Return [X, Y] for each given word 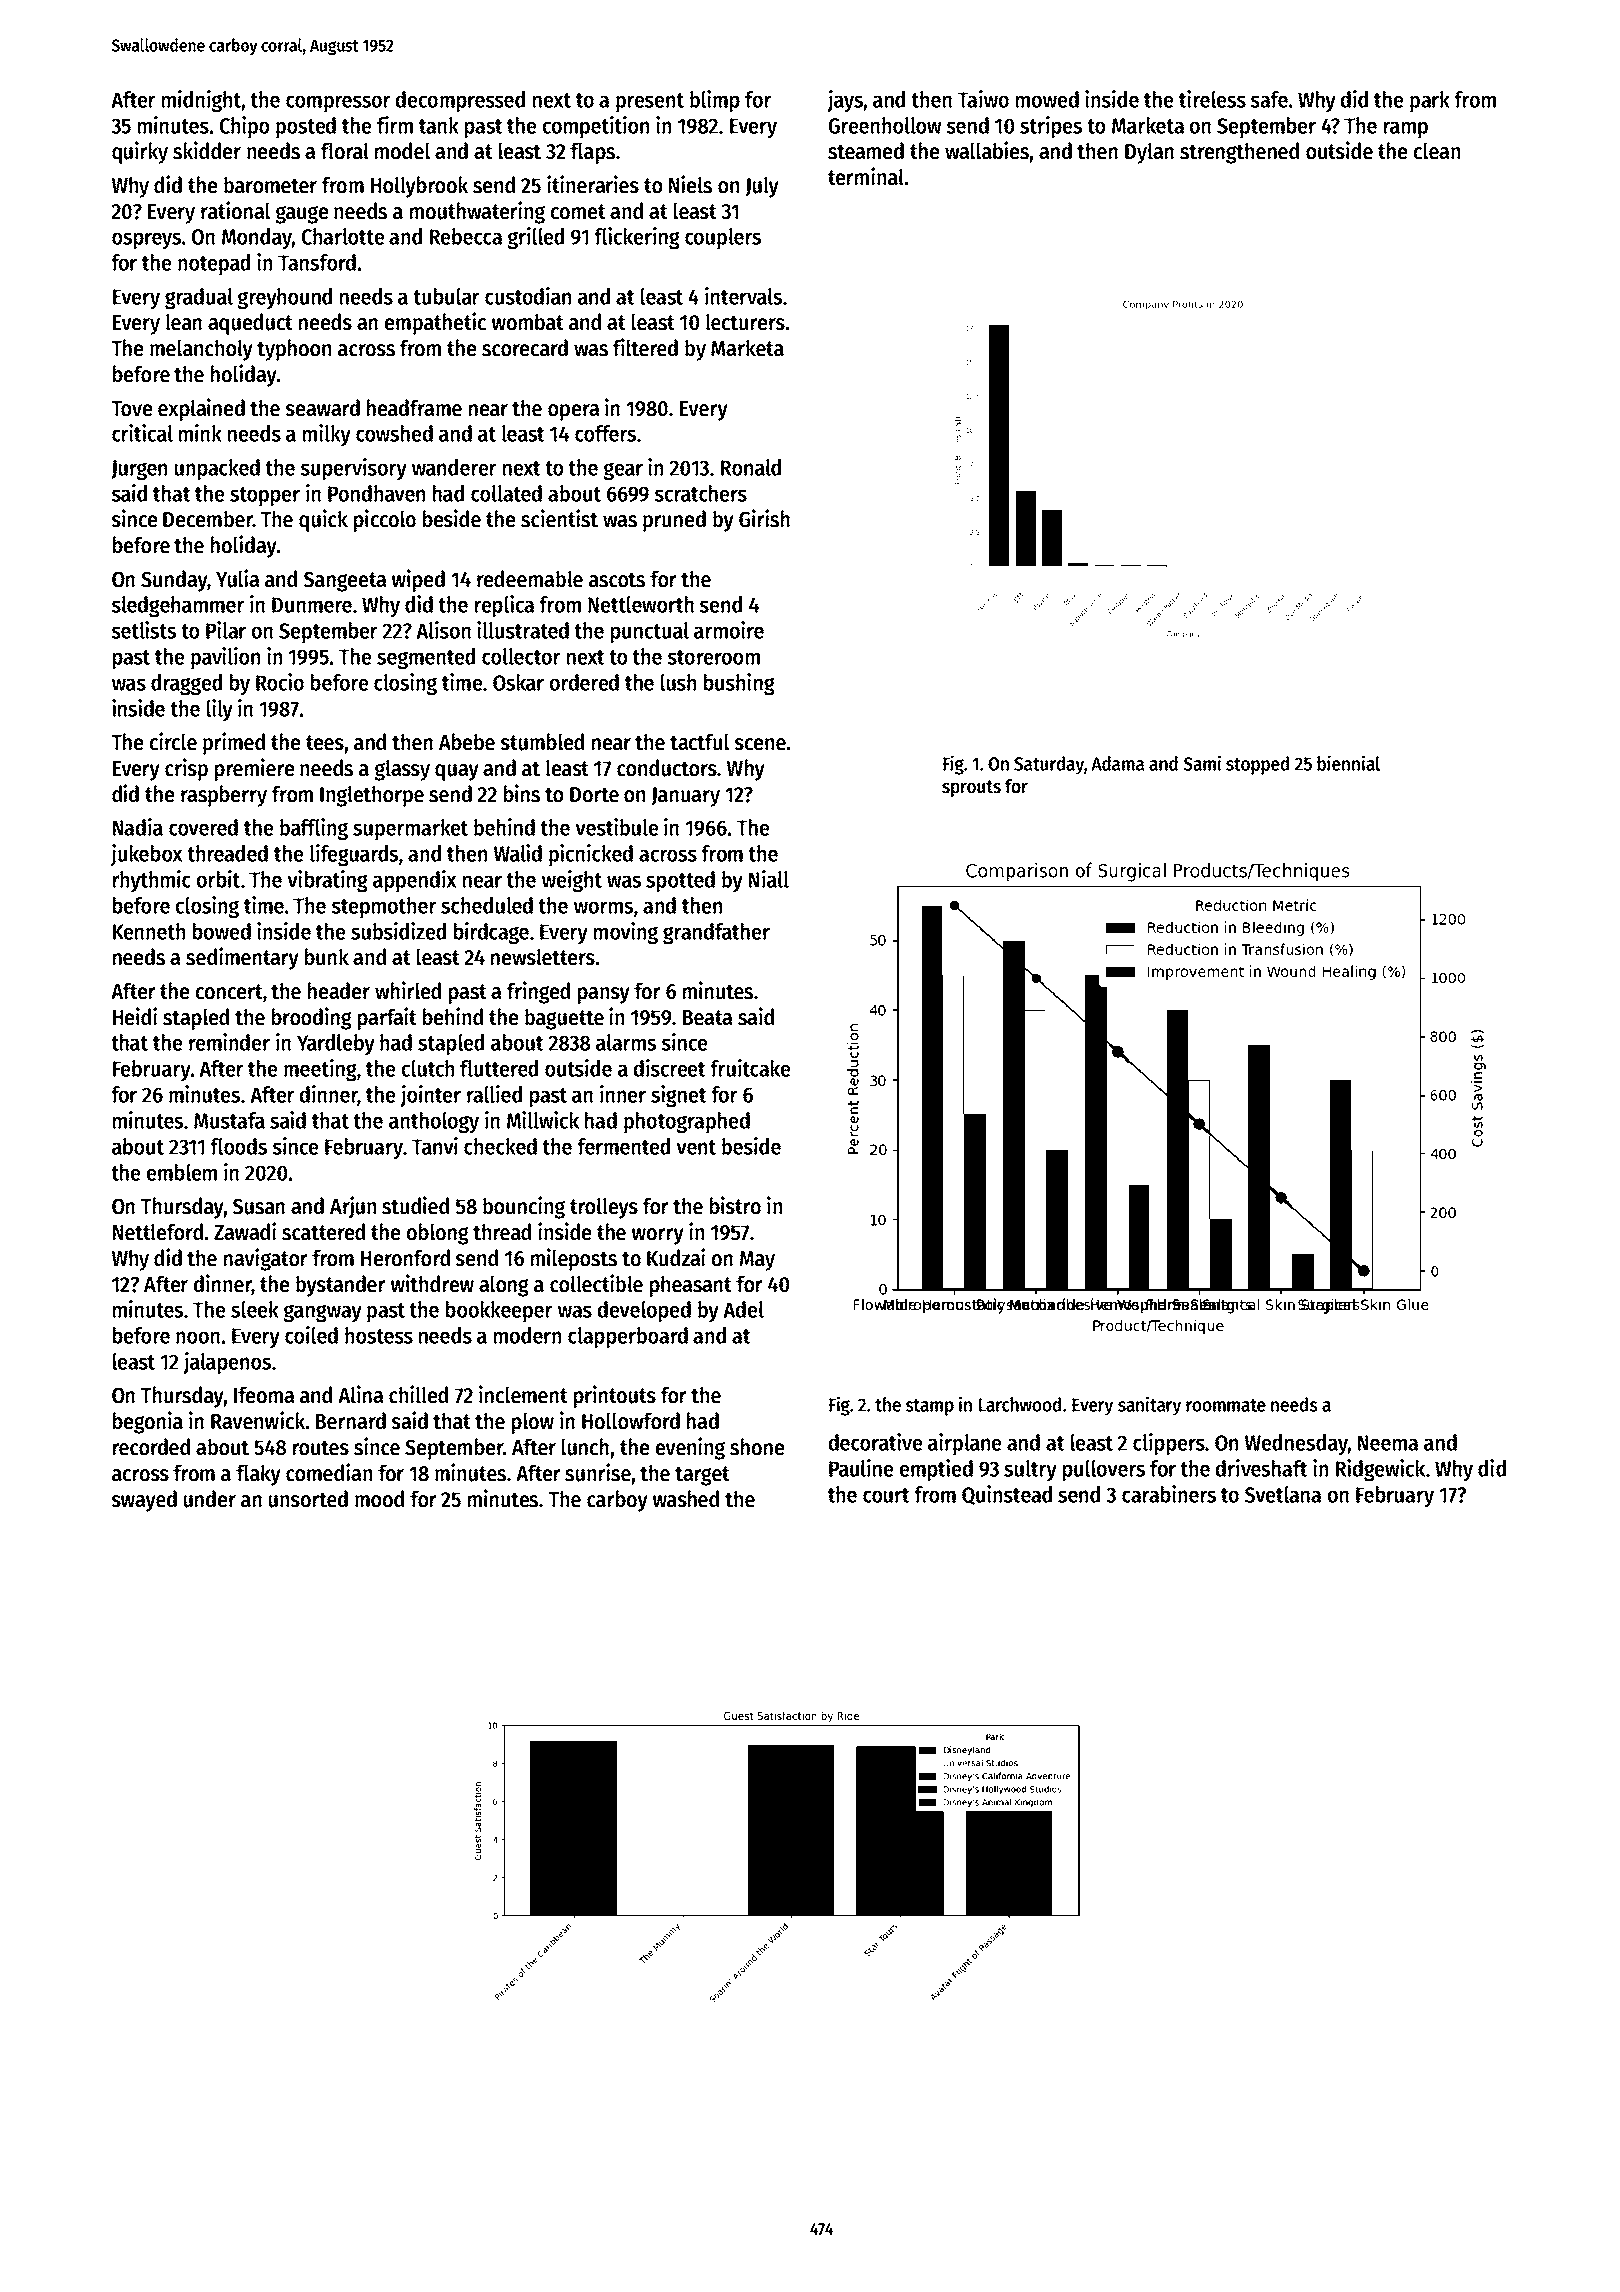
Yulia [237, 578]
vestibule [616, 827]
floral [345, 151]
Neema [1388, 1443]
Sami [1202, 763]
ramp [1406, 129]
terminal [866, 176]
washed [686, 1499]
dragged [186, 685]
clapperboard [628, 1338]
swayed [144, 1501]
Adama [1118, 763]
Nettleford [158, 1232]
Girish [764, 518]
